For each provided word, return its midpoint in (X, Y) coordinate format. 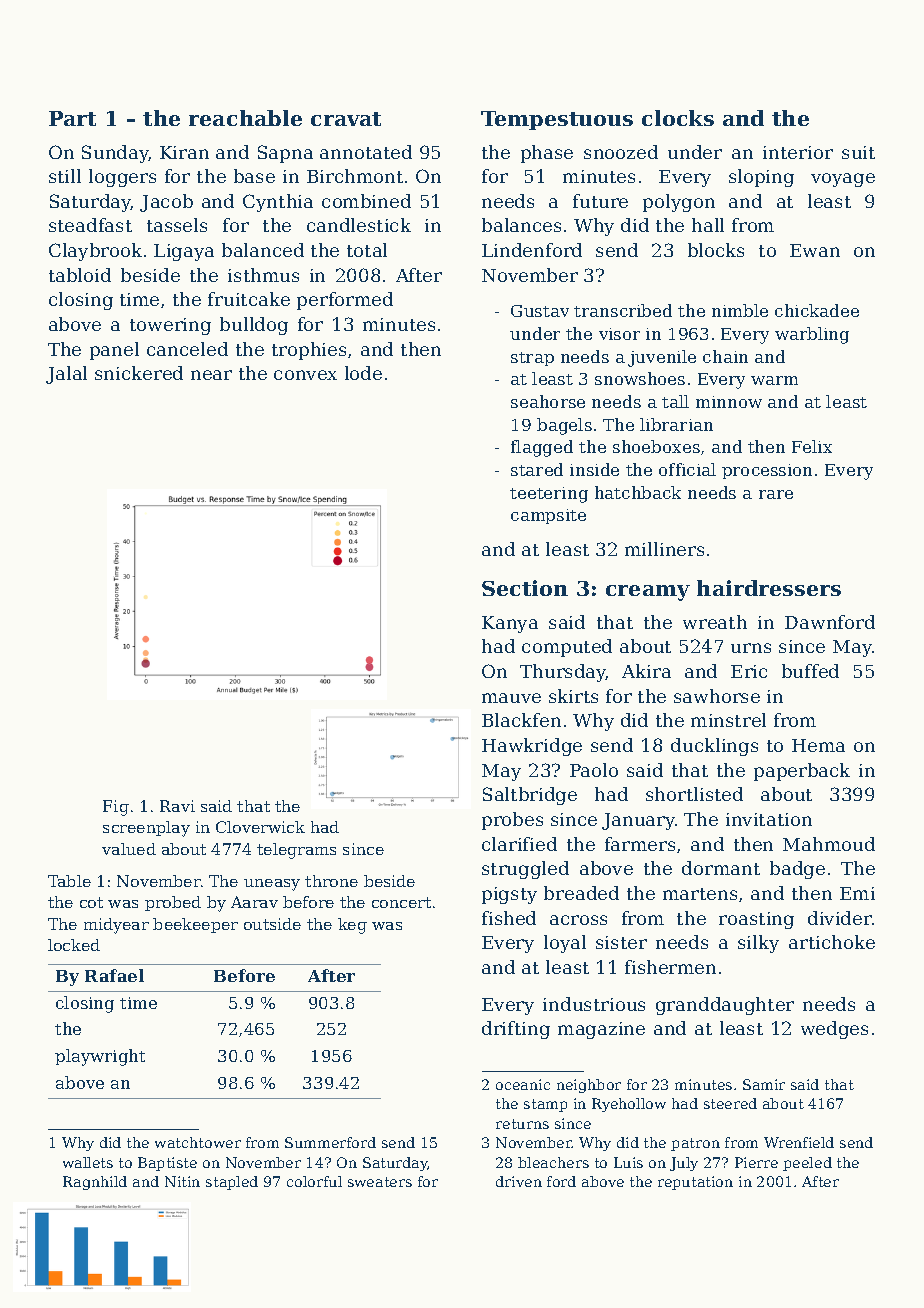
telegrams (296, 851)
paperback (802, 772)
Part (72, 118)
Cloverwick (260, 827)
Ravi (177, 806)
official (687, 469)
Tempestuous (557, 120)
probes (512, 821)
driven (519, 1181)
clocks (678, 118)
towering (170, 326)
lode (363, 373)
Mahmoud (829, 844)
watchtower (198, 1142)
